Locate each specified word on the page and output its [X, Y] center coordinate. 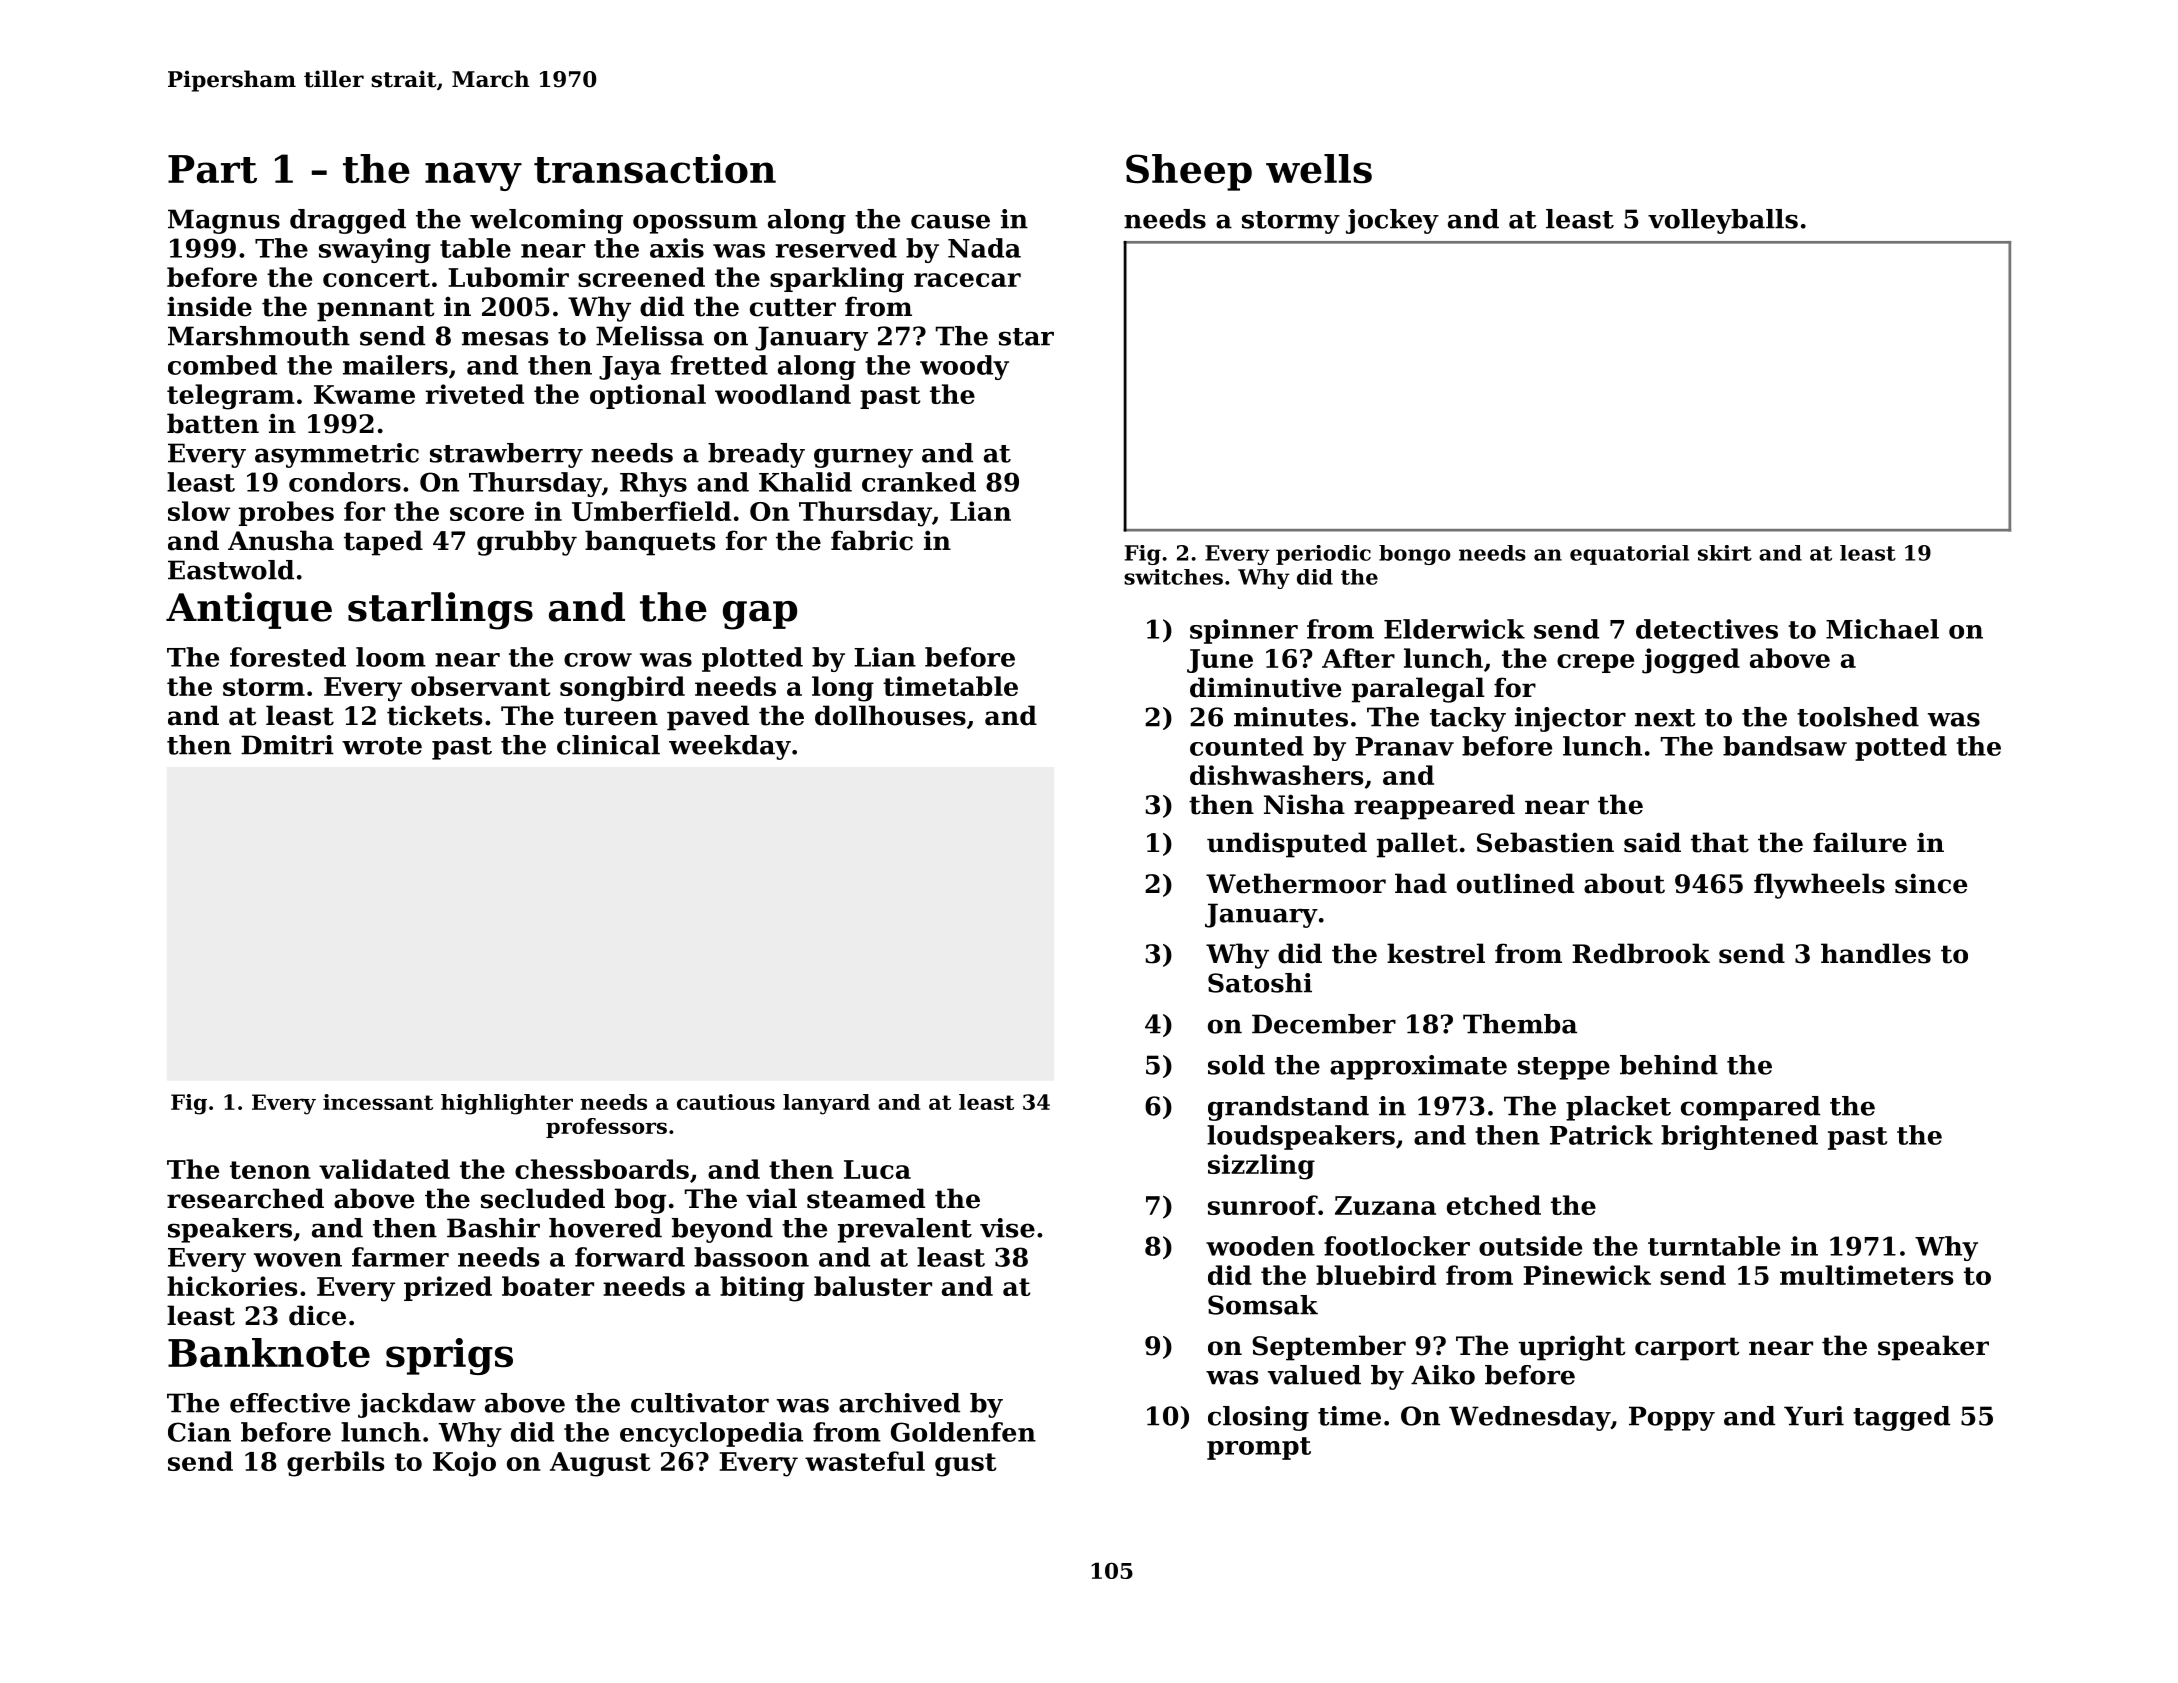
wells [1319, 169]
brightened [1739, 1137]
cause [950, 221]
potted [1901, 748]
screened [641, 277]
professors [606, 1128]
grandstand [1288, 1108]
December [1324, 1024]
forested [288, 657]
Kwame [364, 394]
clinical [608, 745]
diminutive [1265, 687]
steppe [1564, 1068]
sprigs [449, 1356]
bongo [1415, 555]
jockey [1392, 221]
